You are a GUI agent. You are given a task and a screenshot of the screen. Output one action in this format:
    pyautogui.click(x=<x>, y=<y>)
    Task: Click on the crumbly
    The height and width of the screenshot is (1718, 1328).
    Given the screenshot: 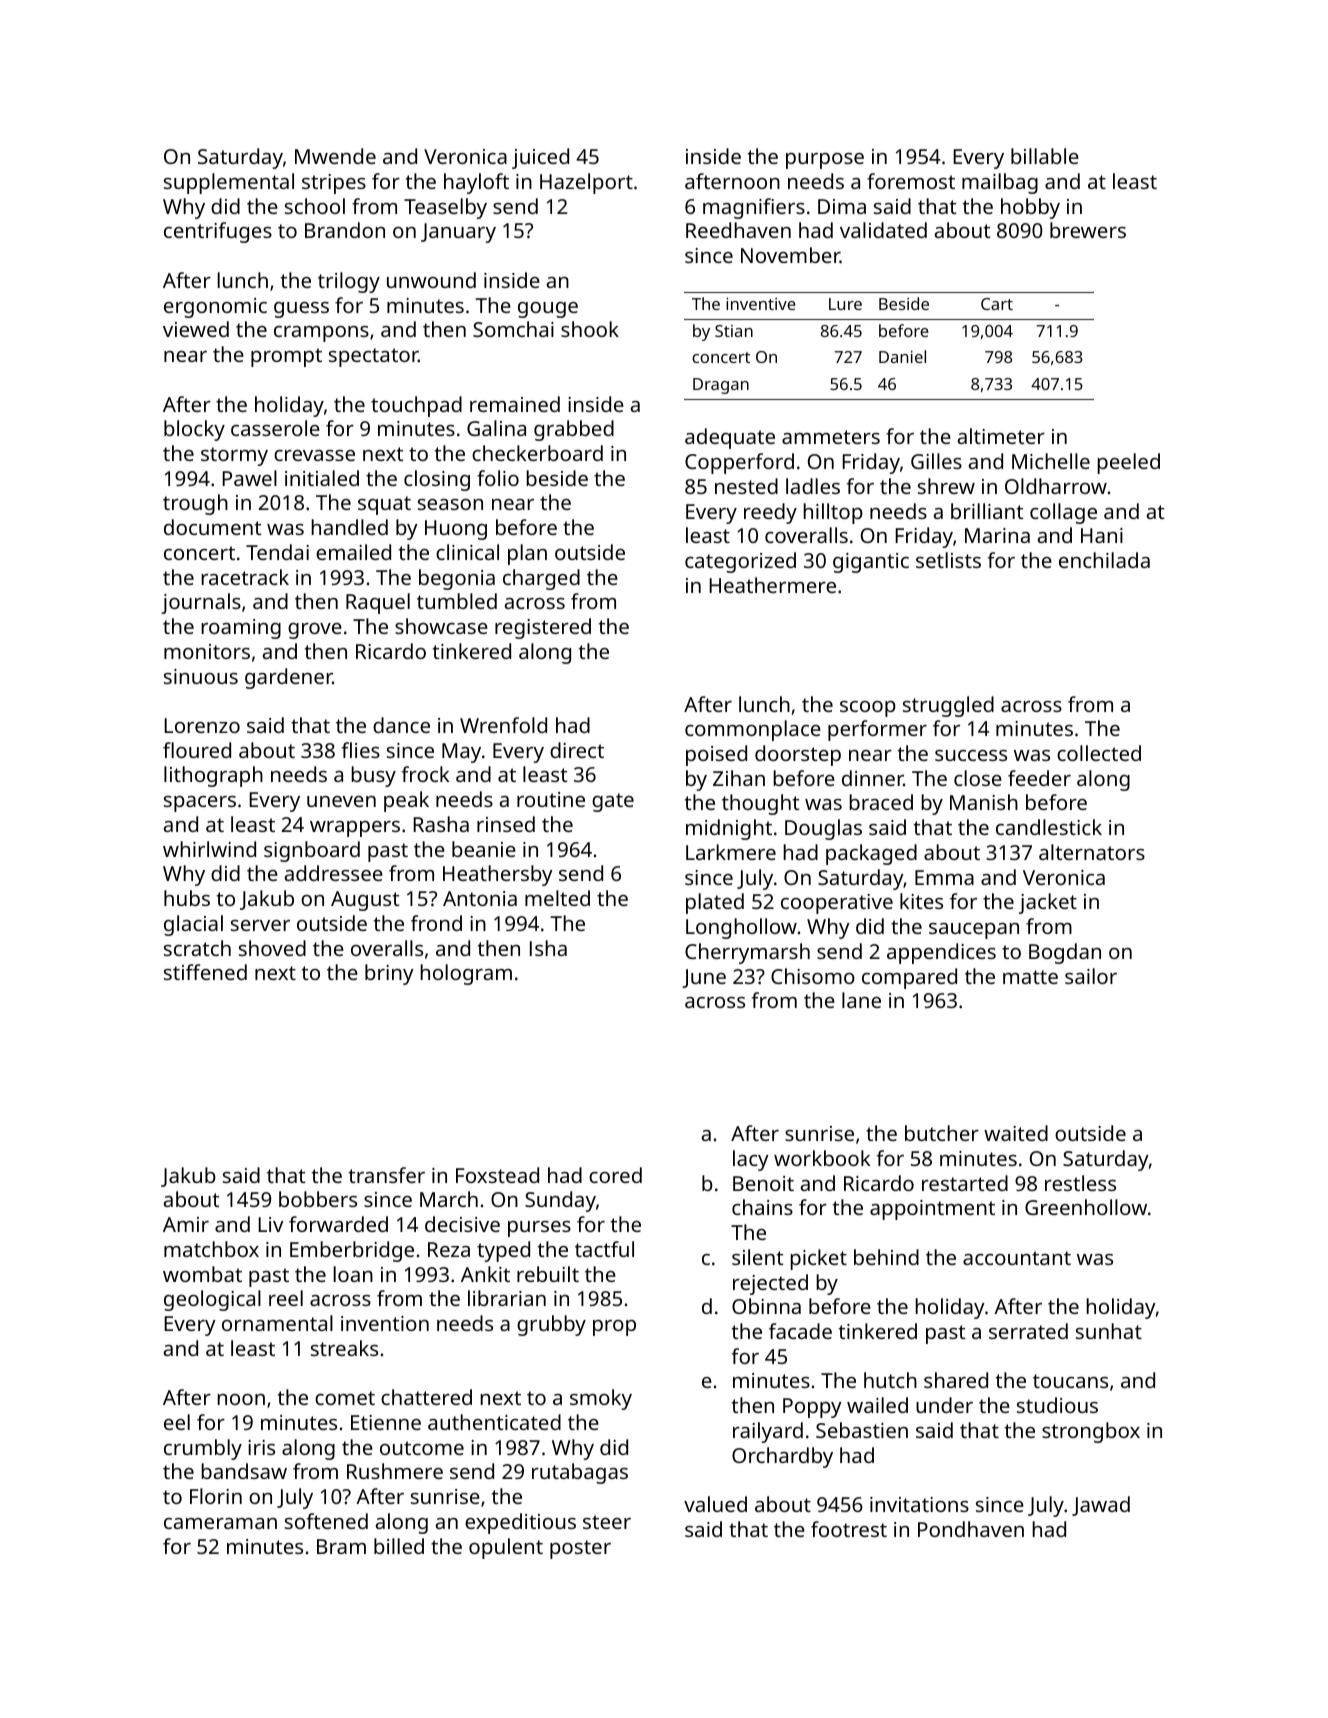 What is the action you would take?
    pyautogui.click(x=203, y=1449)
